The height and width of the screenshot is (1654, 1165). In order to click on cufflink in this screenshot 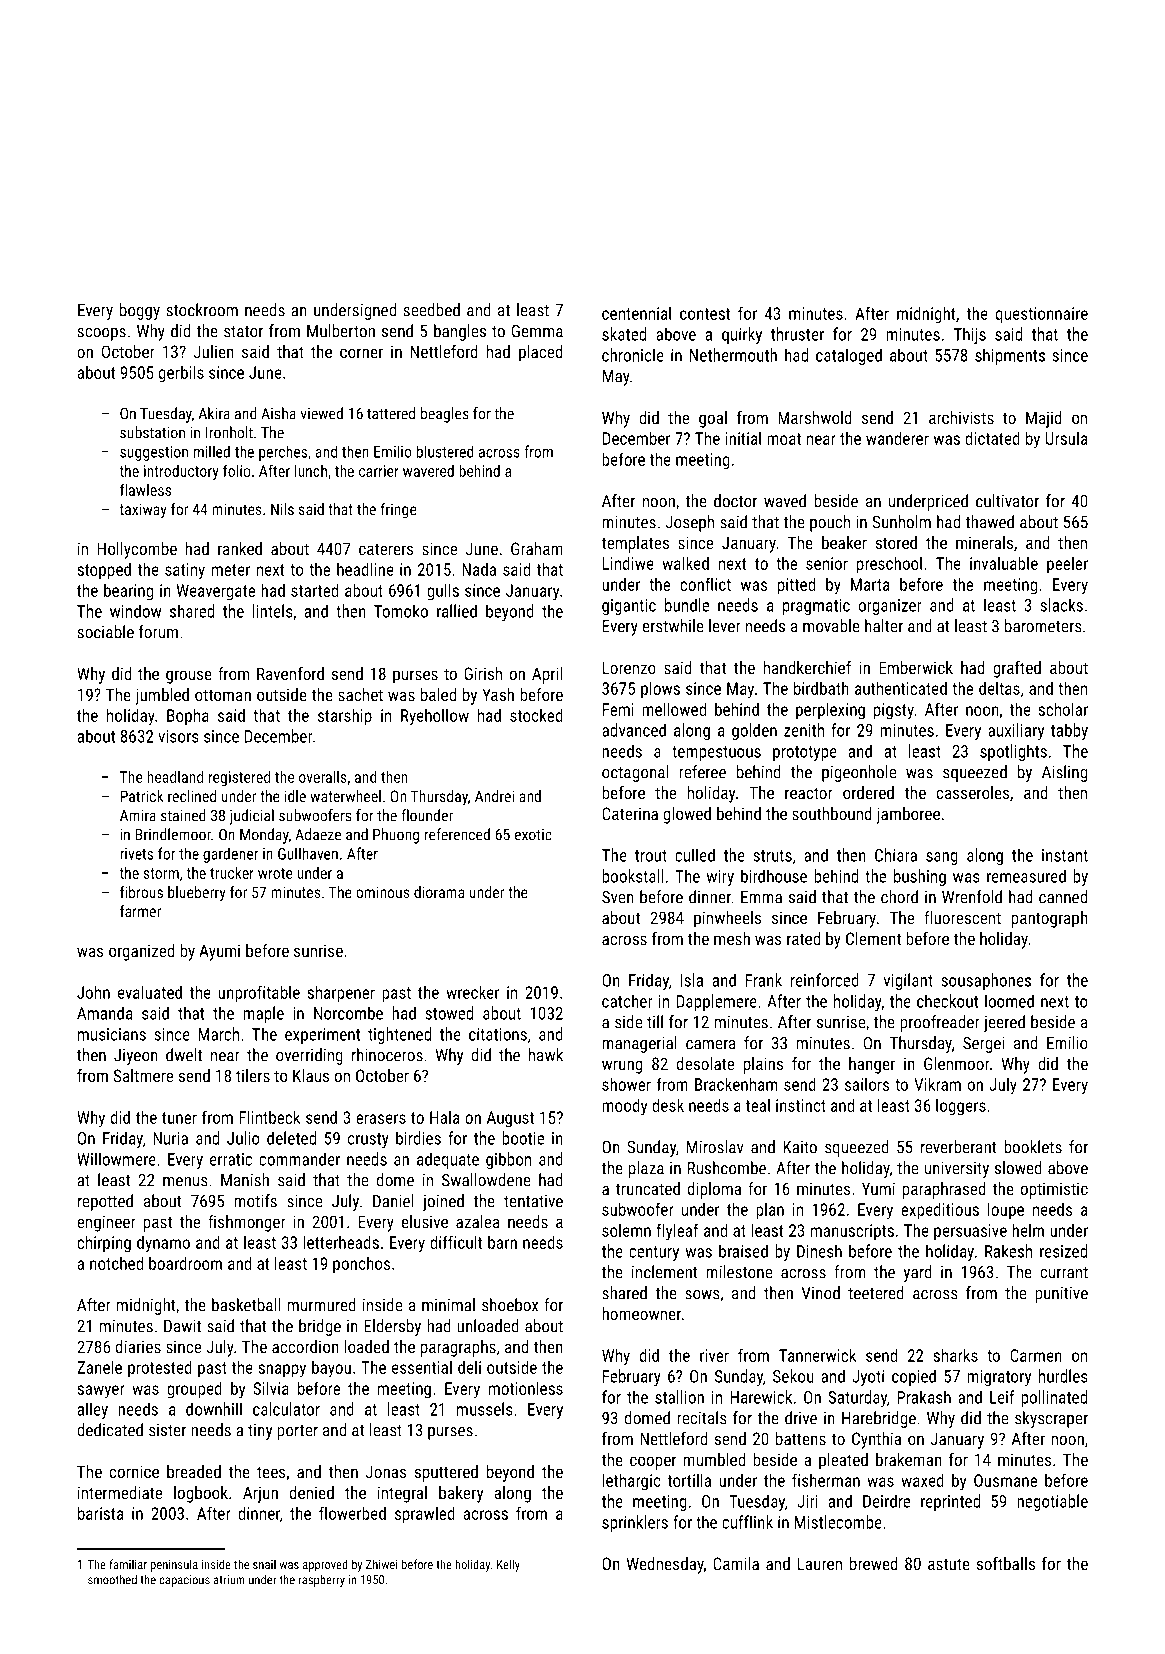, I will do `click(747, 1522)`.
